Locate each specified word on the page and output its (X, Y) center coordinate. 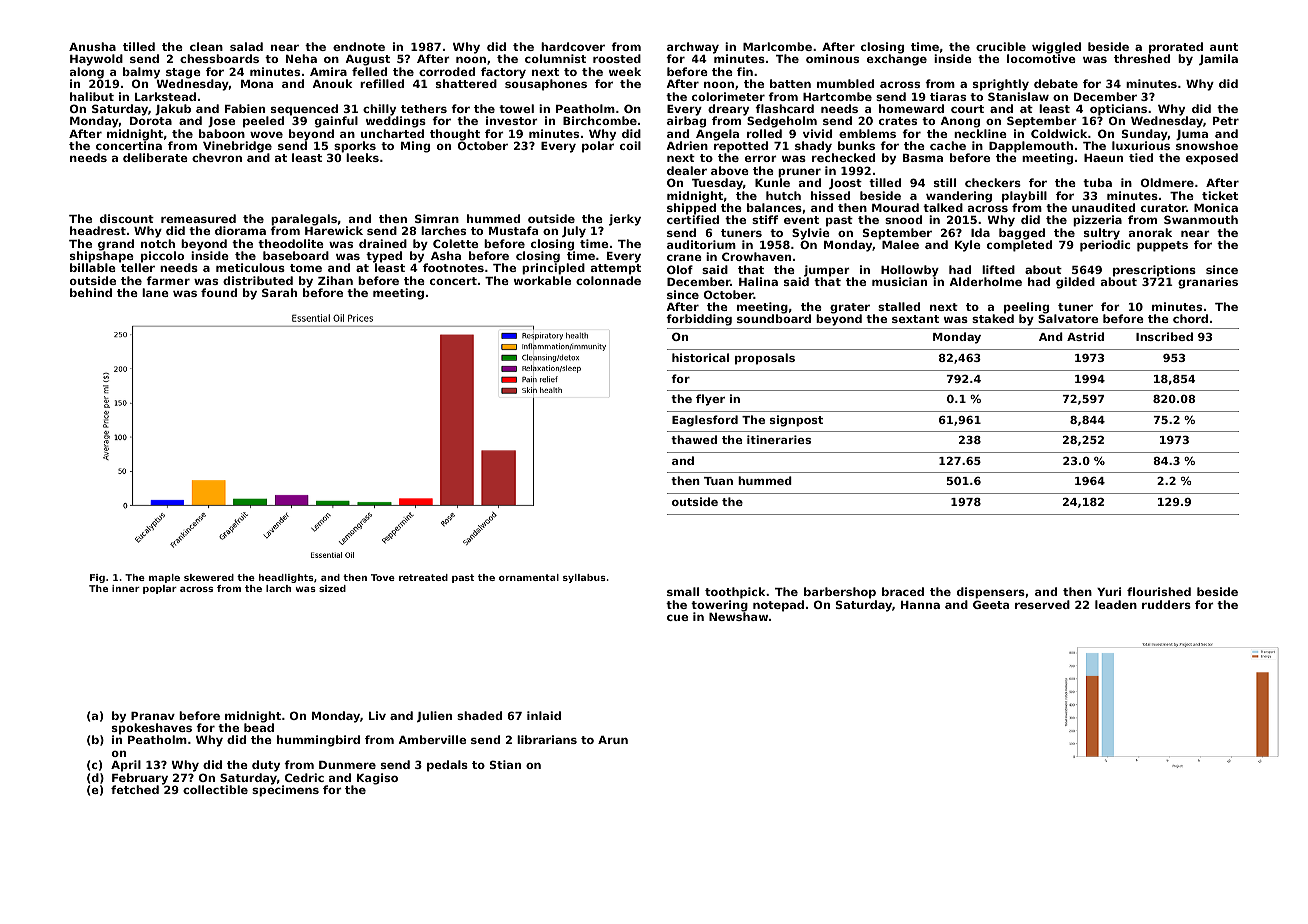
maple (164, 578)
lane (155, 292)
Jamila (1218, 59)
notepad (778, 606)
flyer (710, 400)
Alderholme (985, 281)
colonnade (608, 280)
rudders (1166, 604)
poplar (160, 589)
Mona (257, 84)
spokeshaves (152, 729)
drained (383, 243)
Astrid (1085, 336)
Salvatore (1068, 319)
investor (512, 120)
